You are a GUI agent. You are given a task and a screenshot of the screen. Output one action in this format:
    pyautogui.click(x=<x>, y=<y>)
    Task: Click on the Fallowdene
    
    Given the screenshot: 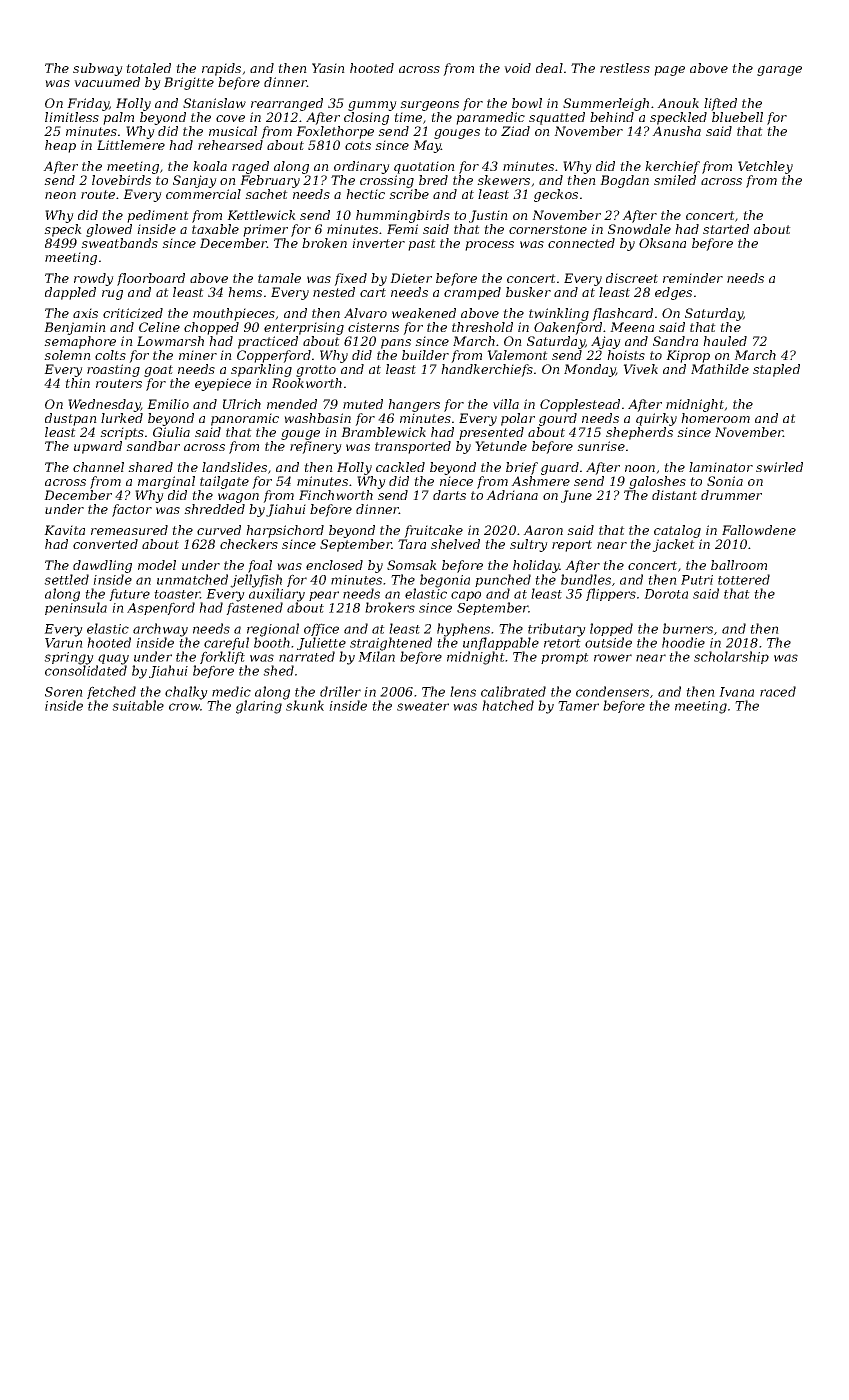 What is the action you would take?
    pyautogui.click(x=759, y=530)
